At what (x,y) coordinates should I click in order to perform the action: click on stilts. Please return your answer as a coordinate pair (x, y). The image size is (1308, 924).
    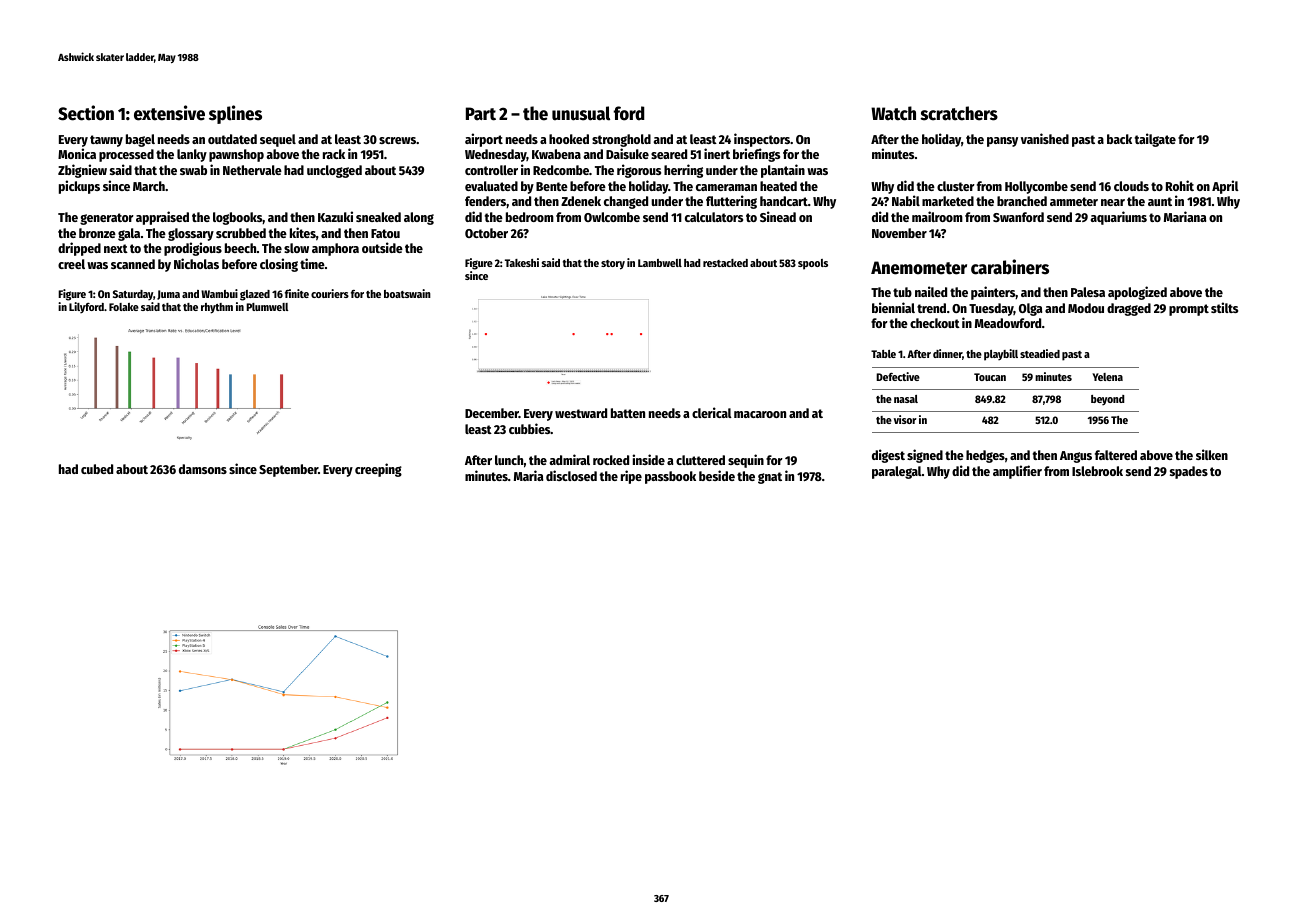
    Looking at the image, I should click on (1224, 307).
